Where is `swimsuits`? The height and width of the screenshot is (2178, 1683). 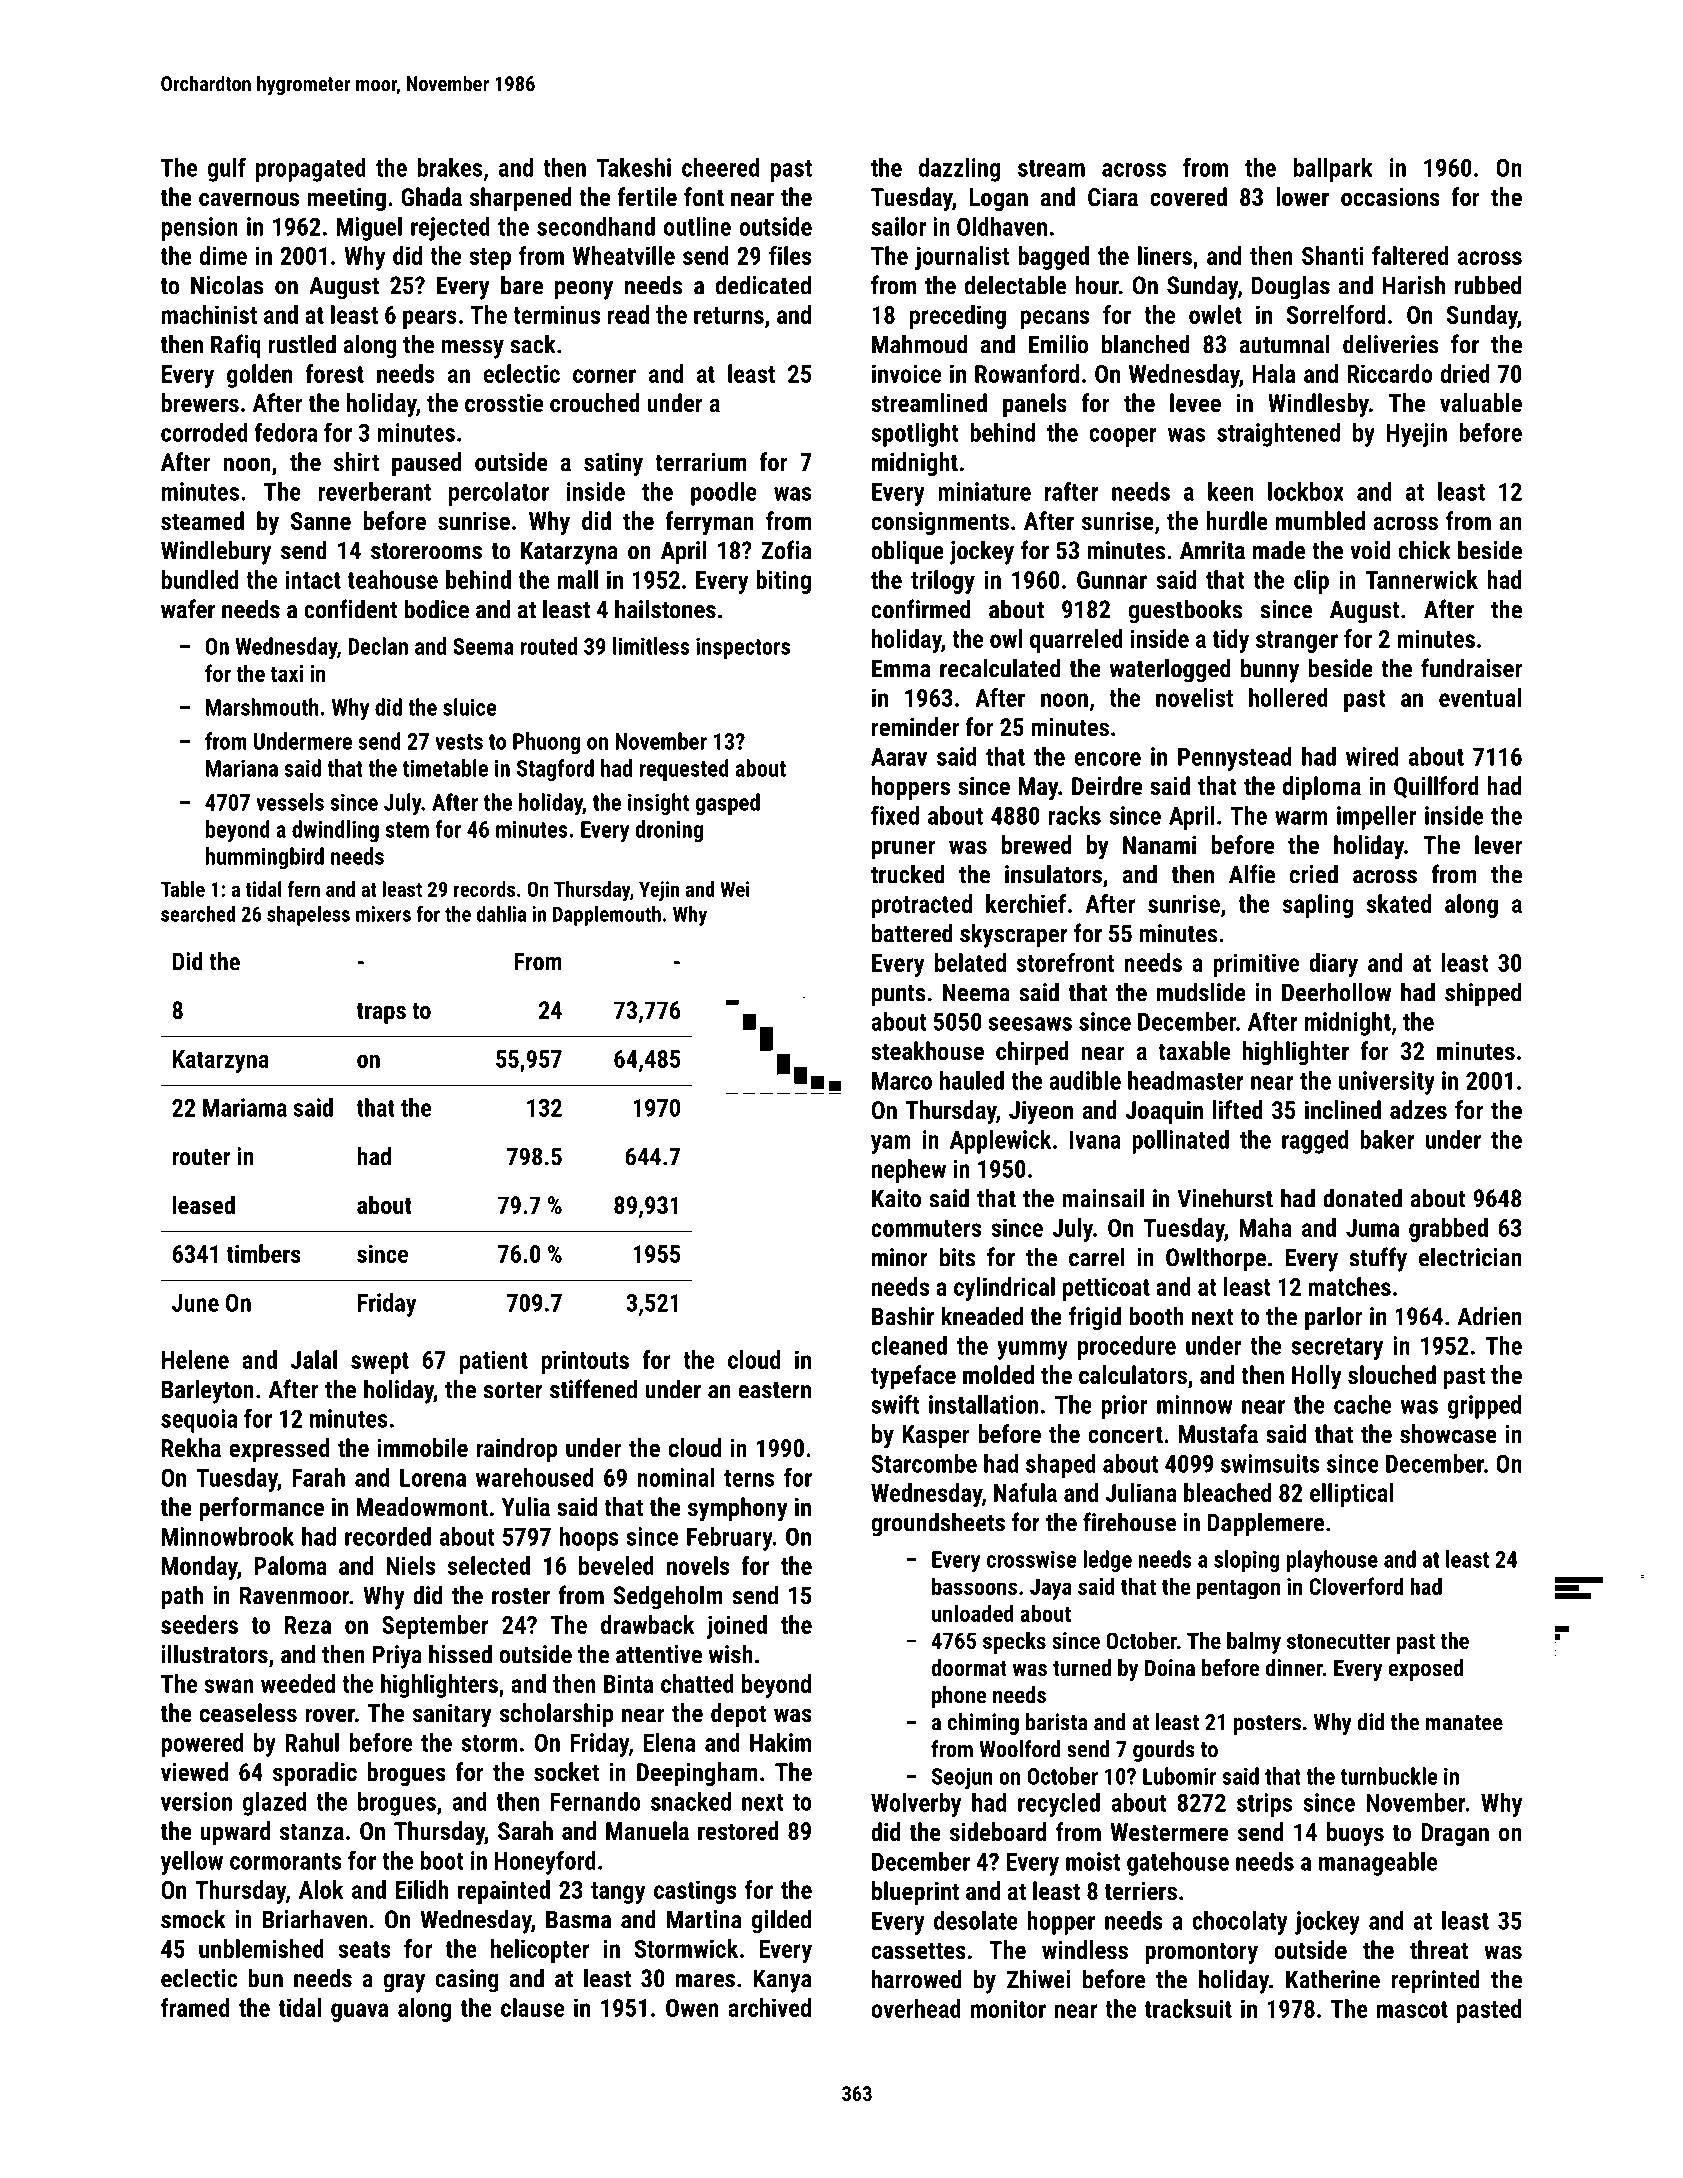
swimsuits is located at coordinates (1270, 1463).
